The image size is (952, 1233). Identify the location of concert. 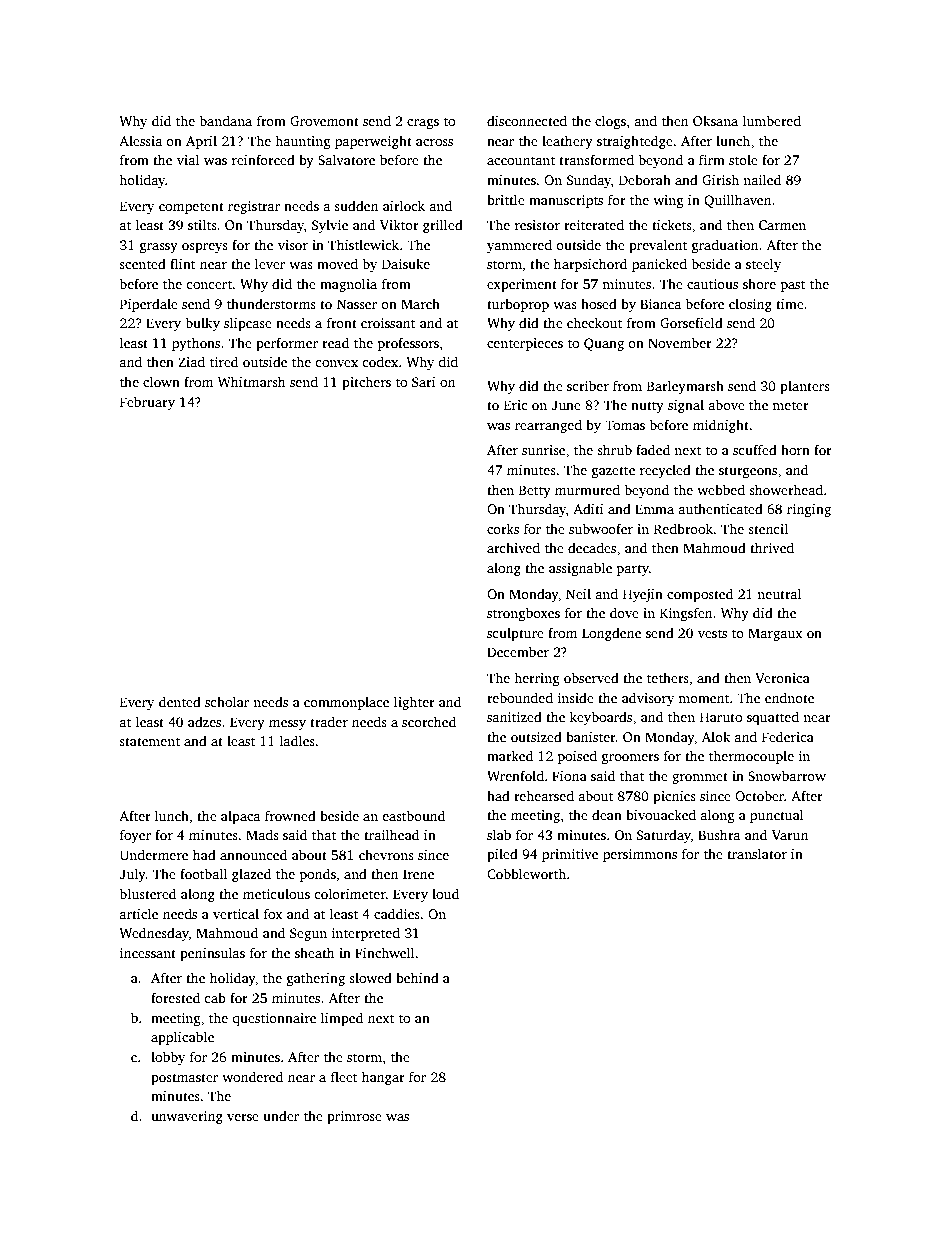
(209, 284).
